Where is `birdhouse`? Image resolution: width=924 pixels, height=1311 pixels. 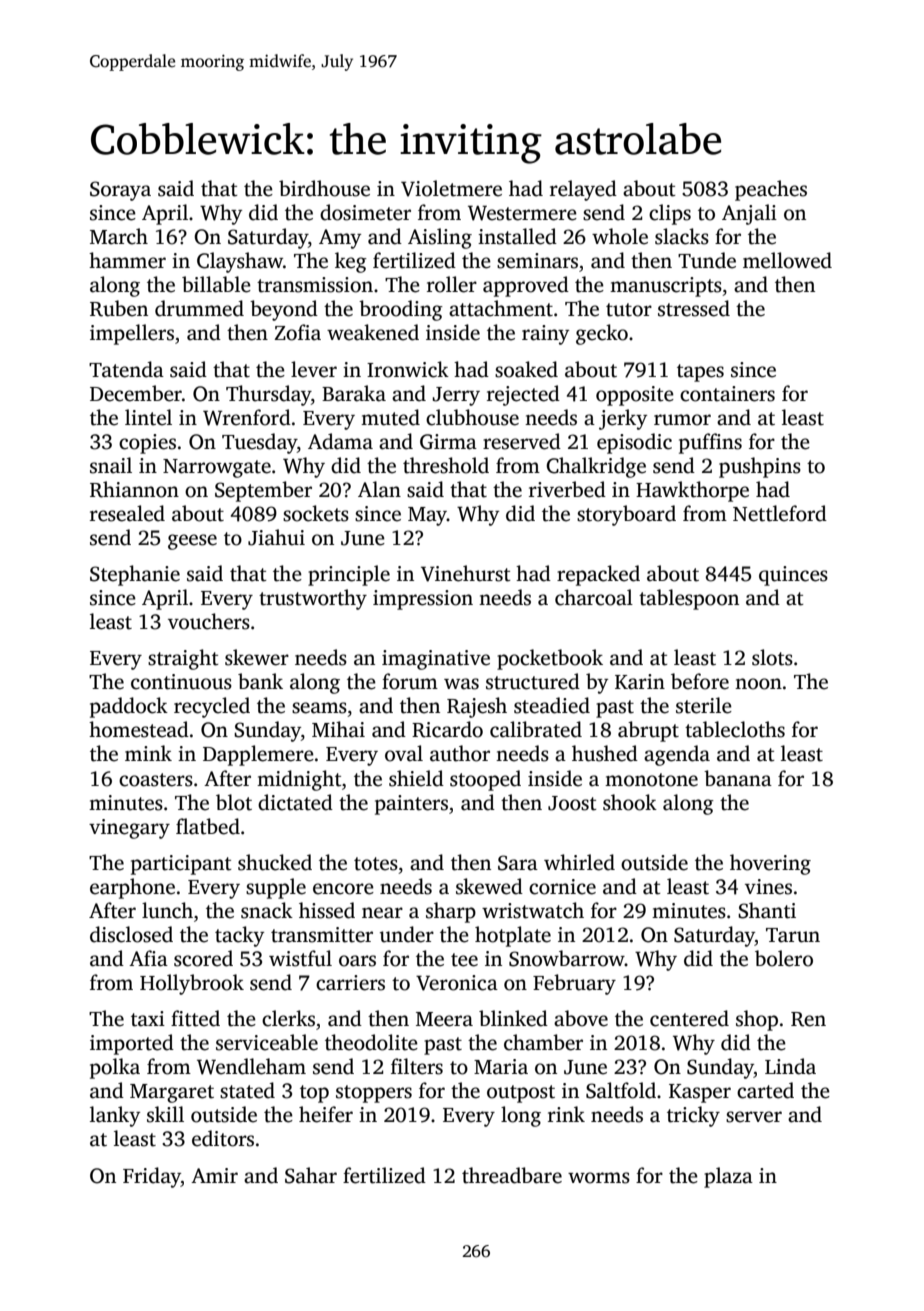
birdhouse is located at coordinates (324, 188).
